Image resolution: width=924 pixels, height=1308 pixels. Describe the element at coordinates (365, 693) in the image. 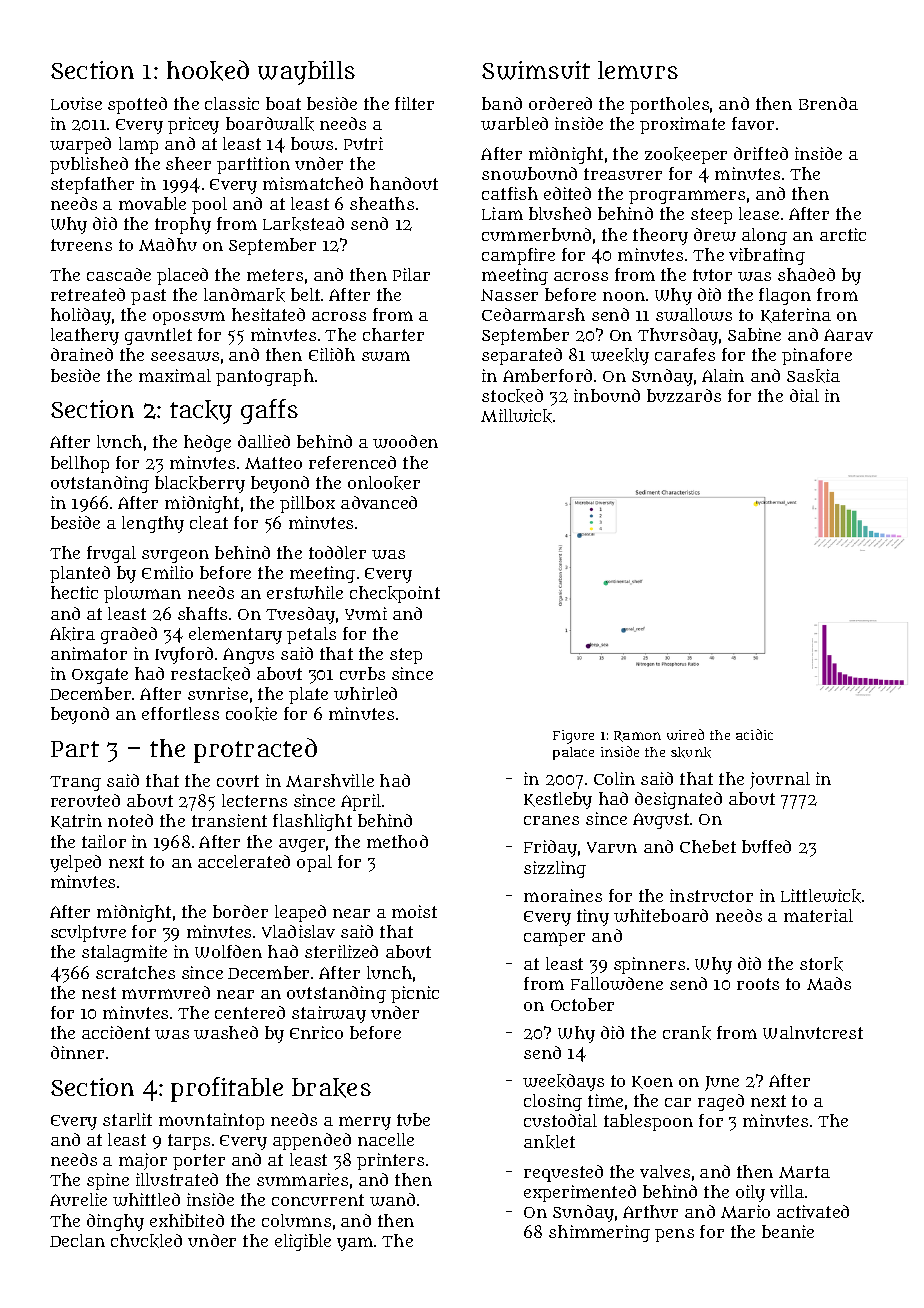

I see `whirled` at that location.
